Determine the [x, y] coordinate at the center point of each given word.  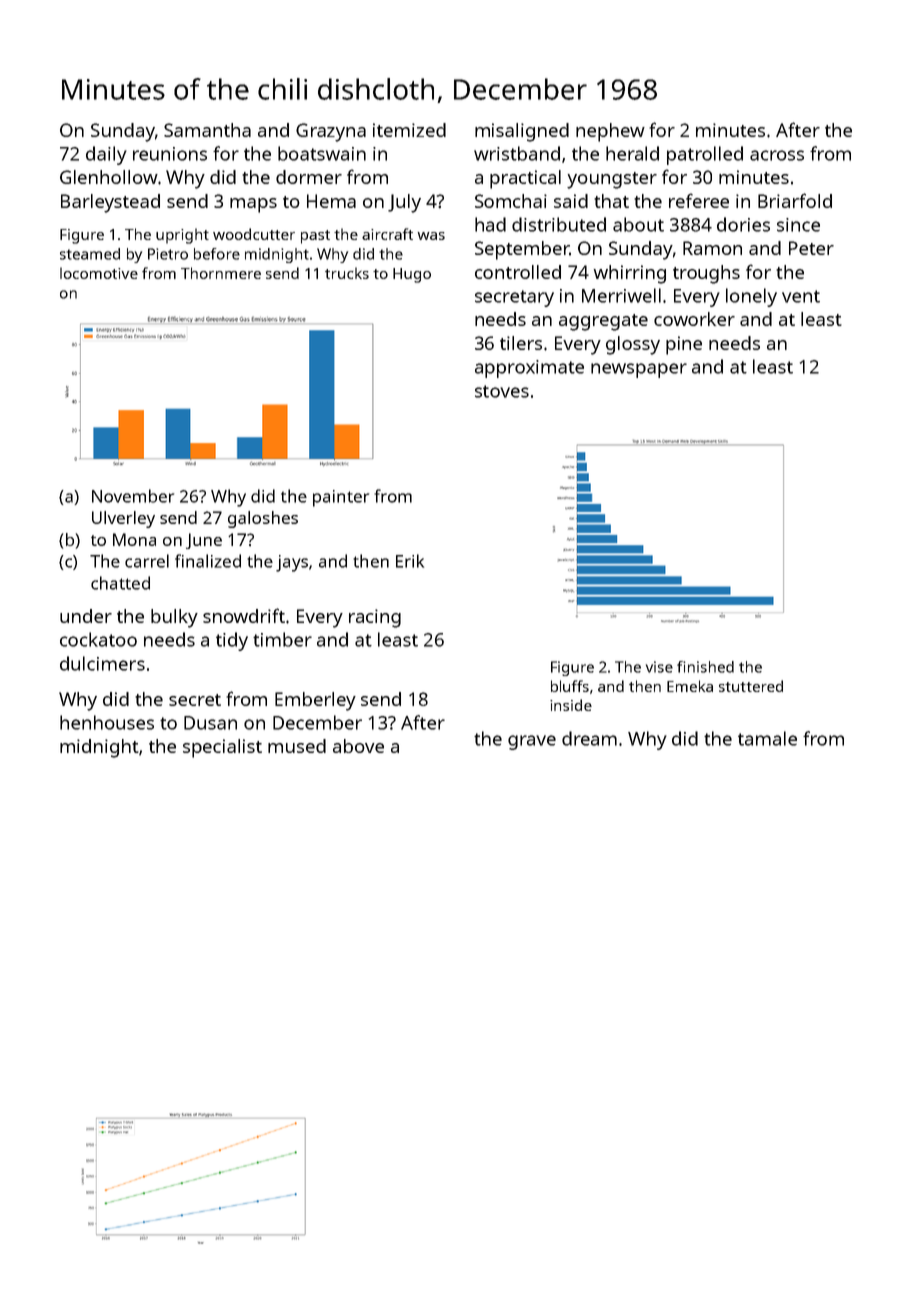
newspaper [639, 370]
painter [341, 498]
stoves [502, 391]
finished [705, 667]
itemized [409, 130]
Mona [134, 539]
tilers [521, 343]
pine [684, 345]
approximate [529, 369]
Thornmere [221, 273]
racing [375, 618]
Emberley [315, 701]
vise [659, 667]
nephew [610, 132]
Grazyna [331, 132]
